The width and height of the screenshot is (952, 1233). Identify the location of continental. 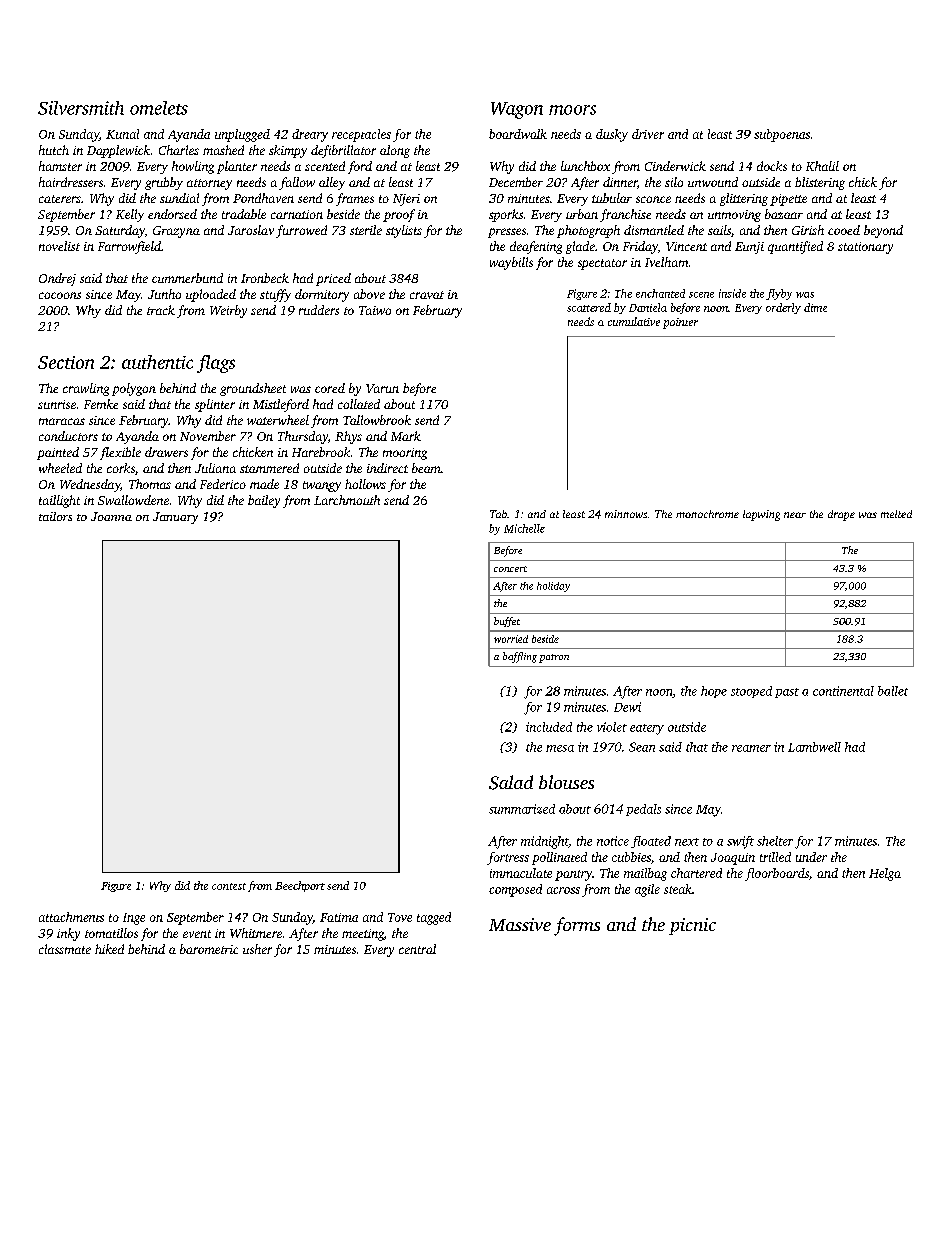
(843, 691).
